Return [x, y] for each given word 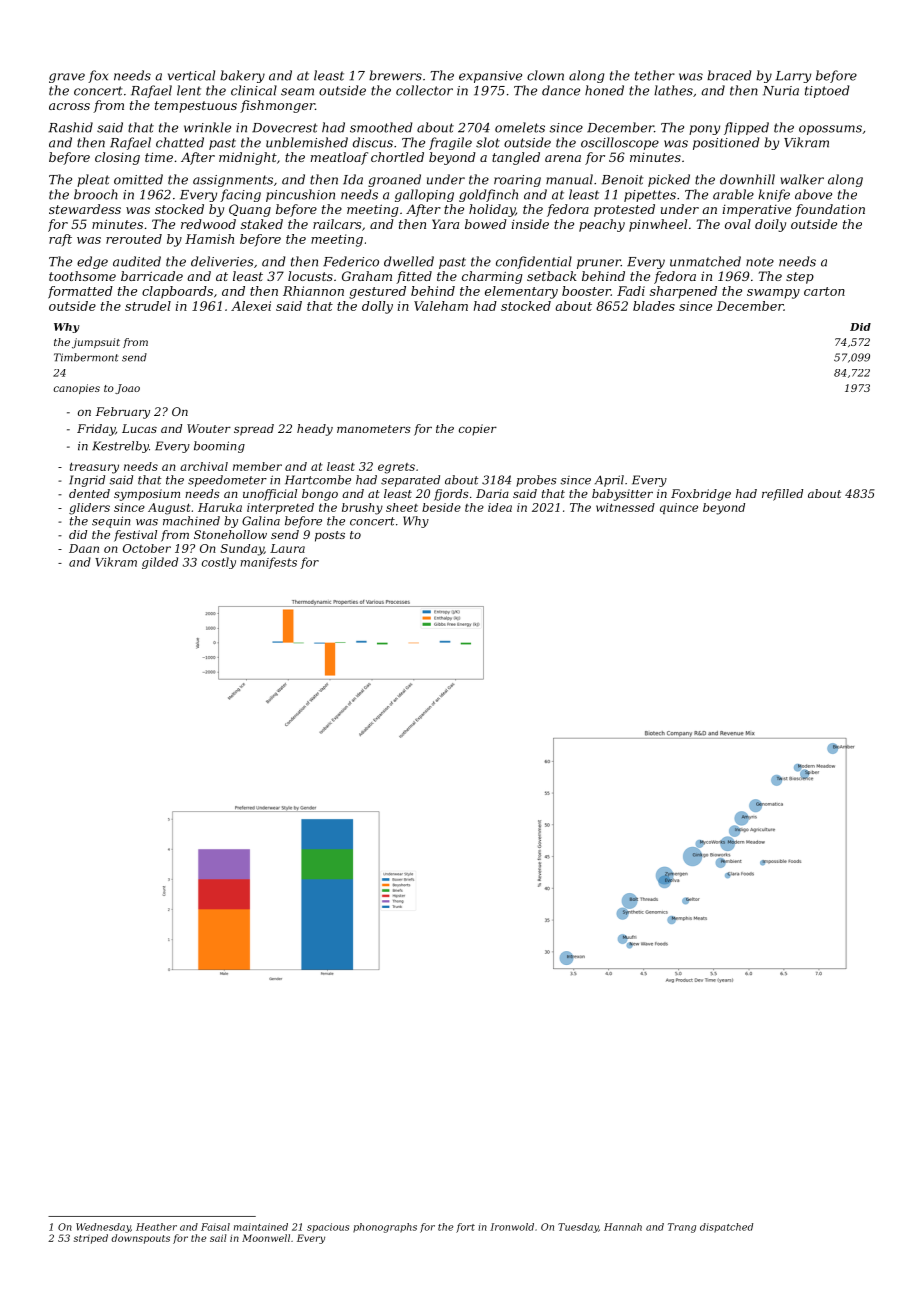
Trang [682, 1228]
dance [561, 90]
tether [655, 75]
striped [91, 1239]
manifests [269, 563]
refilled [782, 495]
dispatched [726, 1228]
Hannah [623, 1227]
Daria [492, 493]
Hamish [209, 239]
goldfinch [488, 195]
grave [67, 78]
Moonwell [266, 1238]
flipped [746, 128]
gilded [160, 563]
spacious [328, 1228]
